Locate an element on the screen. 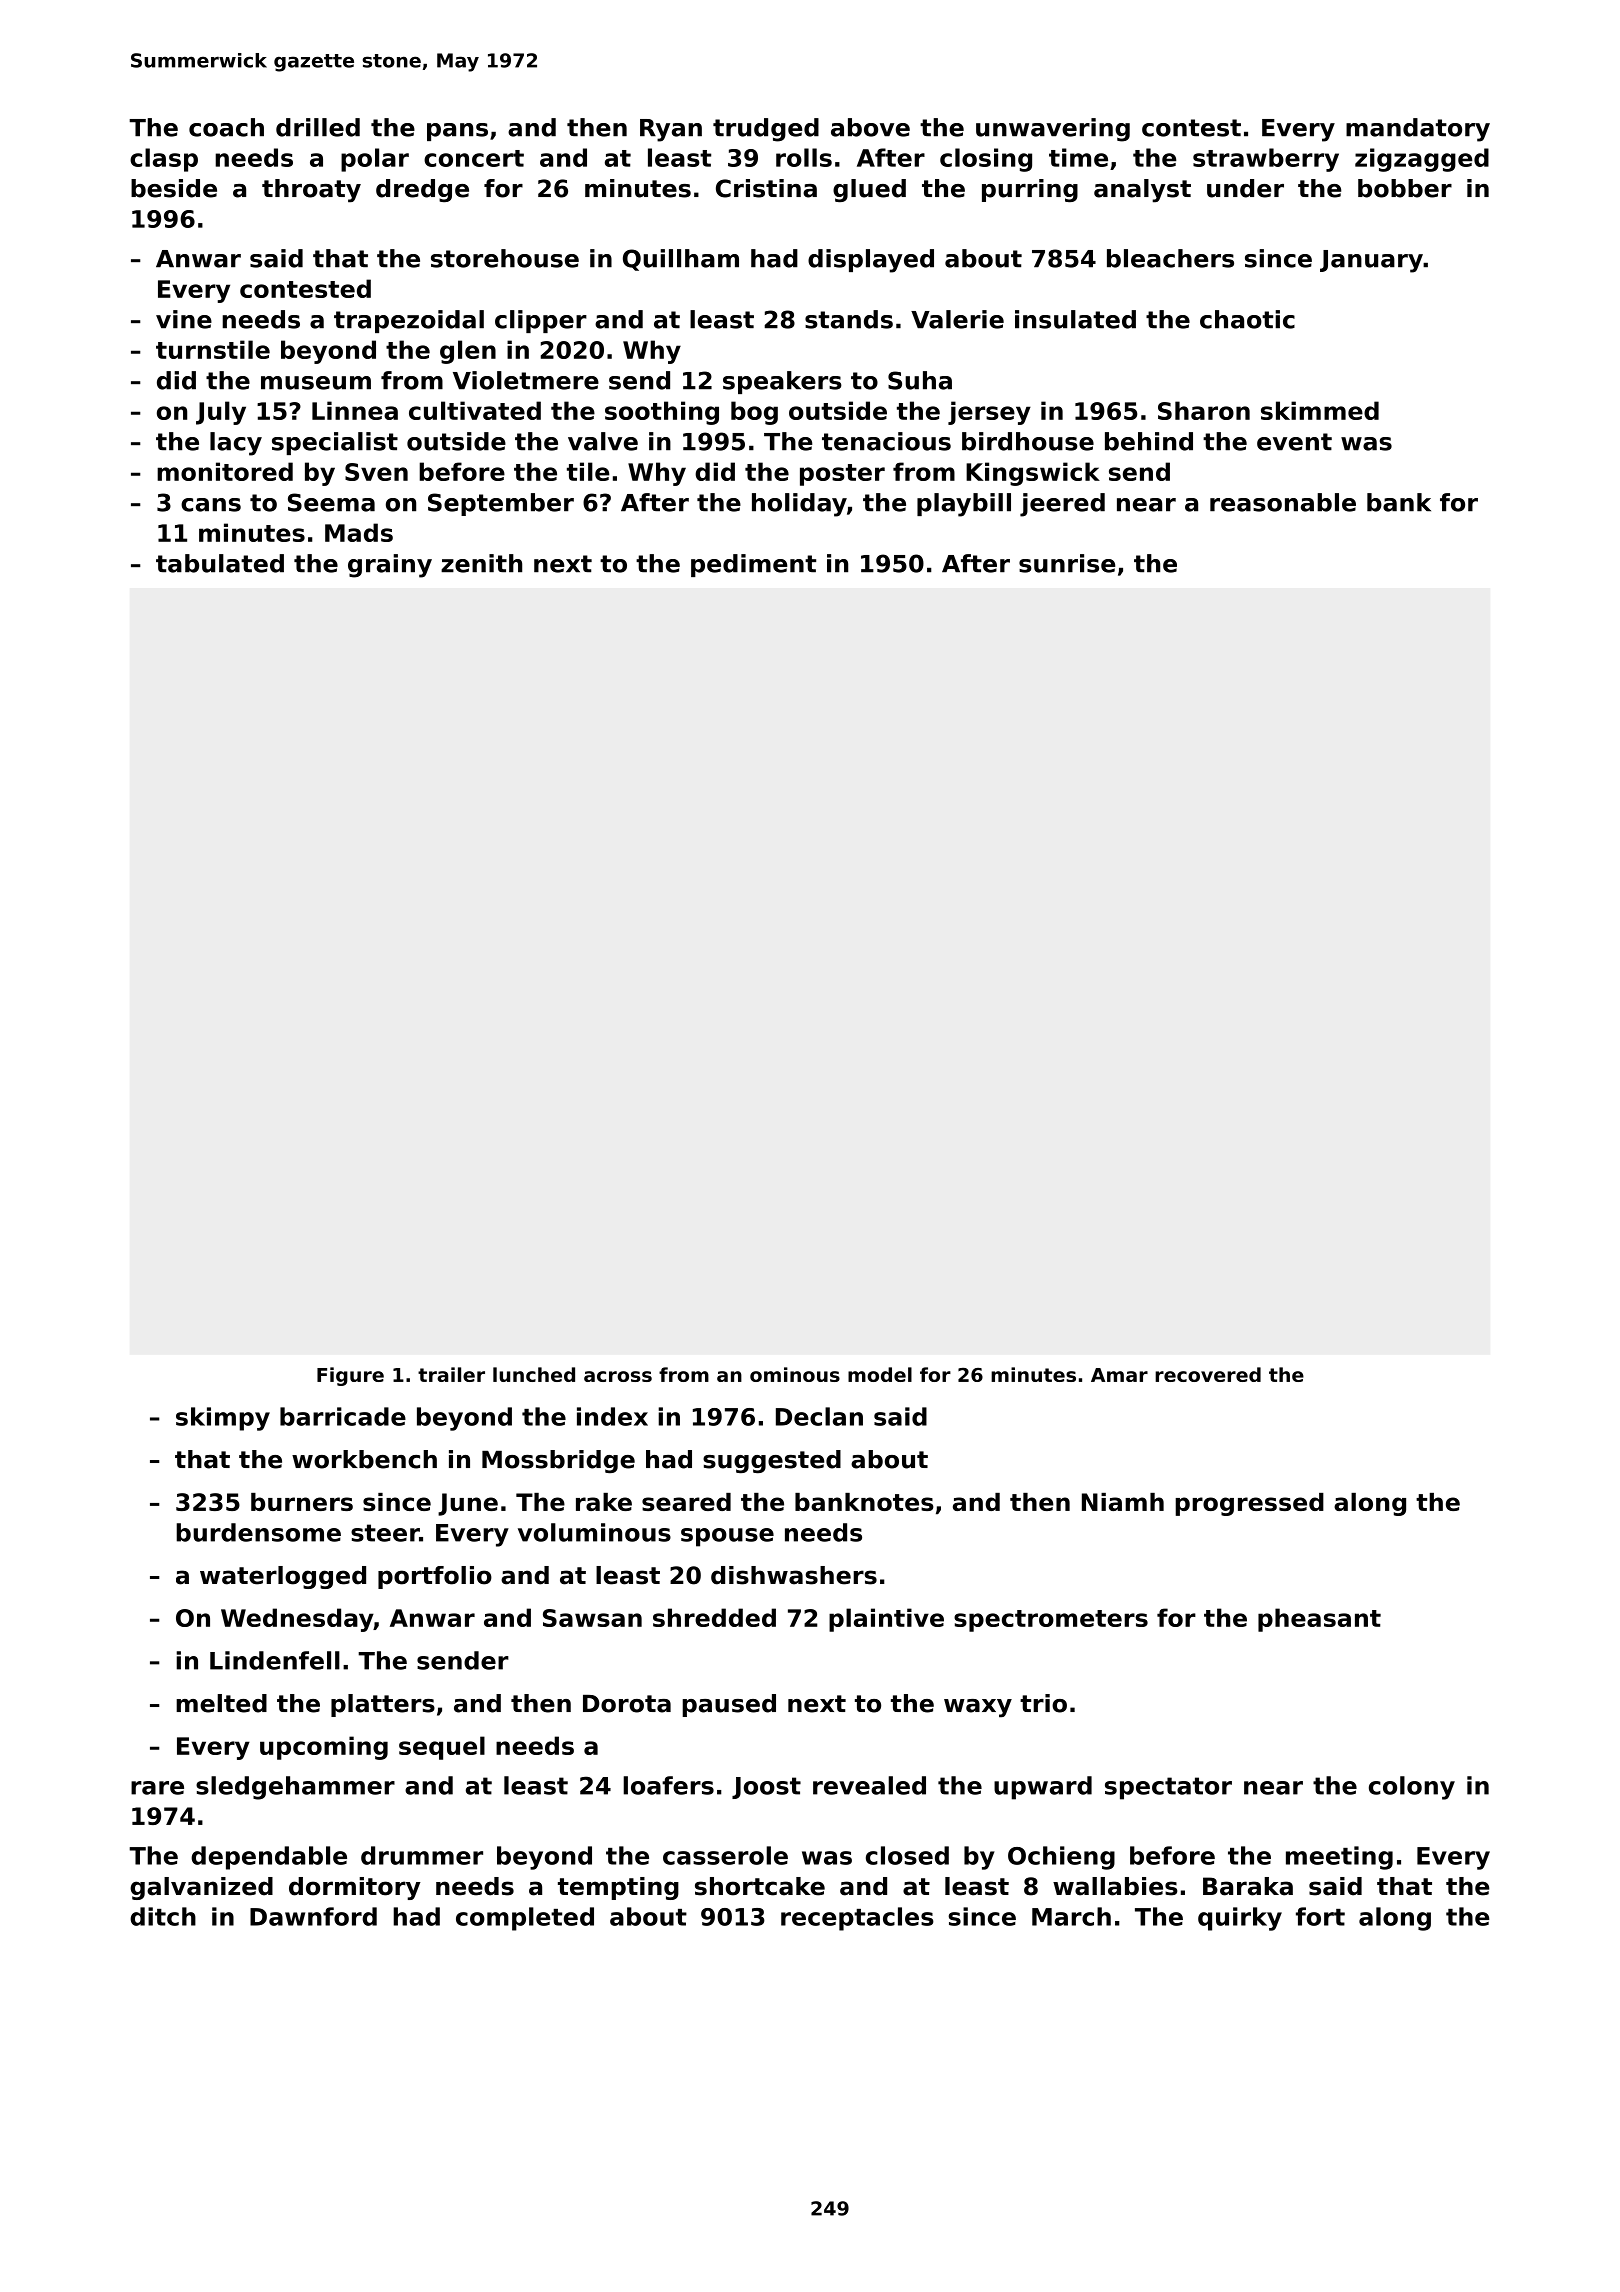 The height and width of the screenshot is (2292, 1620). quirky is located at coordinates (1240, 1919).
